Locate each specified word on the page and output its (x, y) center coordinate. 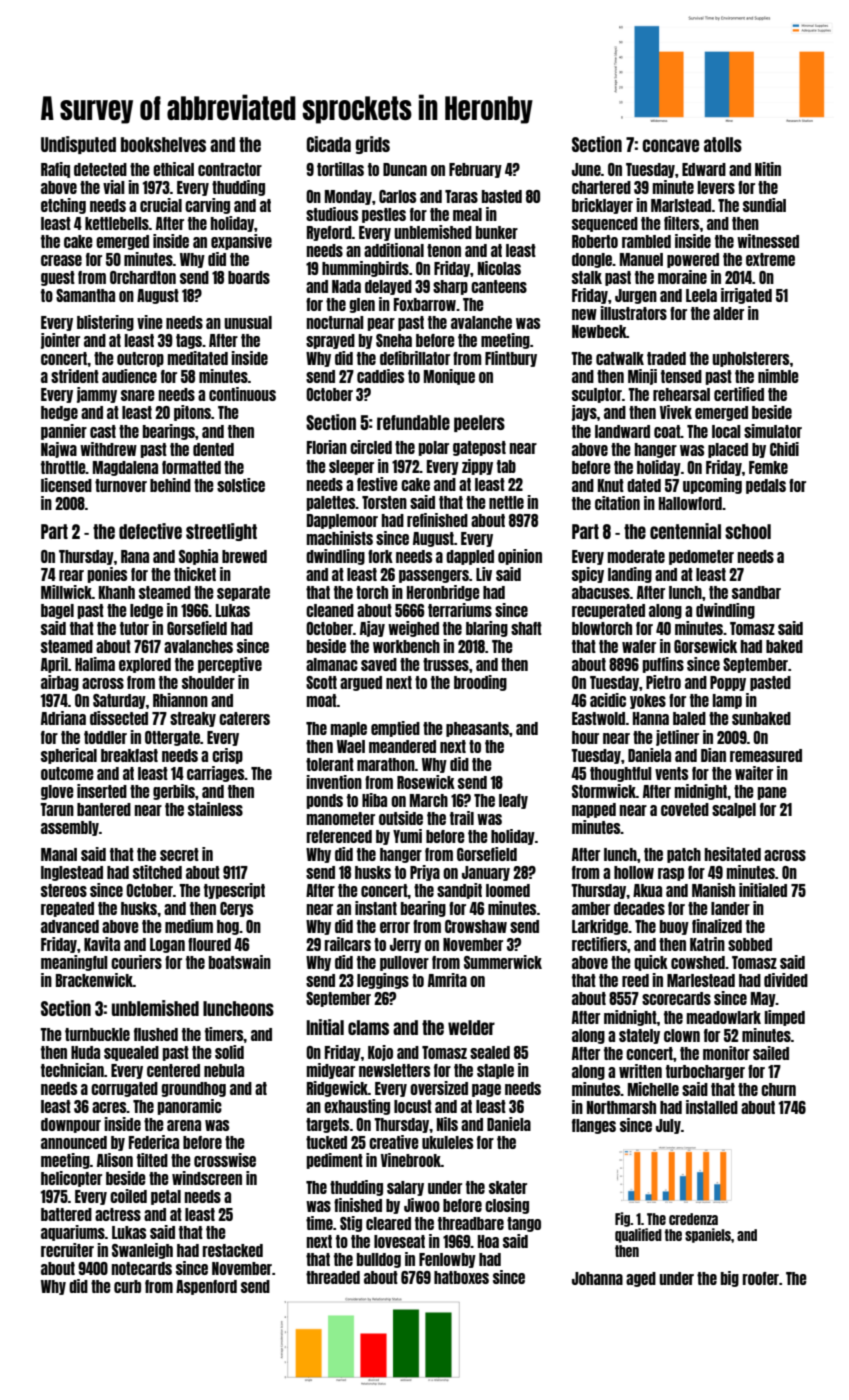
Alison (115, 1160)
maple (349, 729)
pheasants (477, 729)
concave (670, 145)
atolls (723, 144)
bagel (57, 611)
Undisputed (78, 145)
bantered (104, 809)
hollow (634, 872)
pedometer (701, 557)
